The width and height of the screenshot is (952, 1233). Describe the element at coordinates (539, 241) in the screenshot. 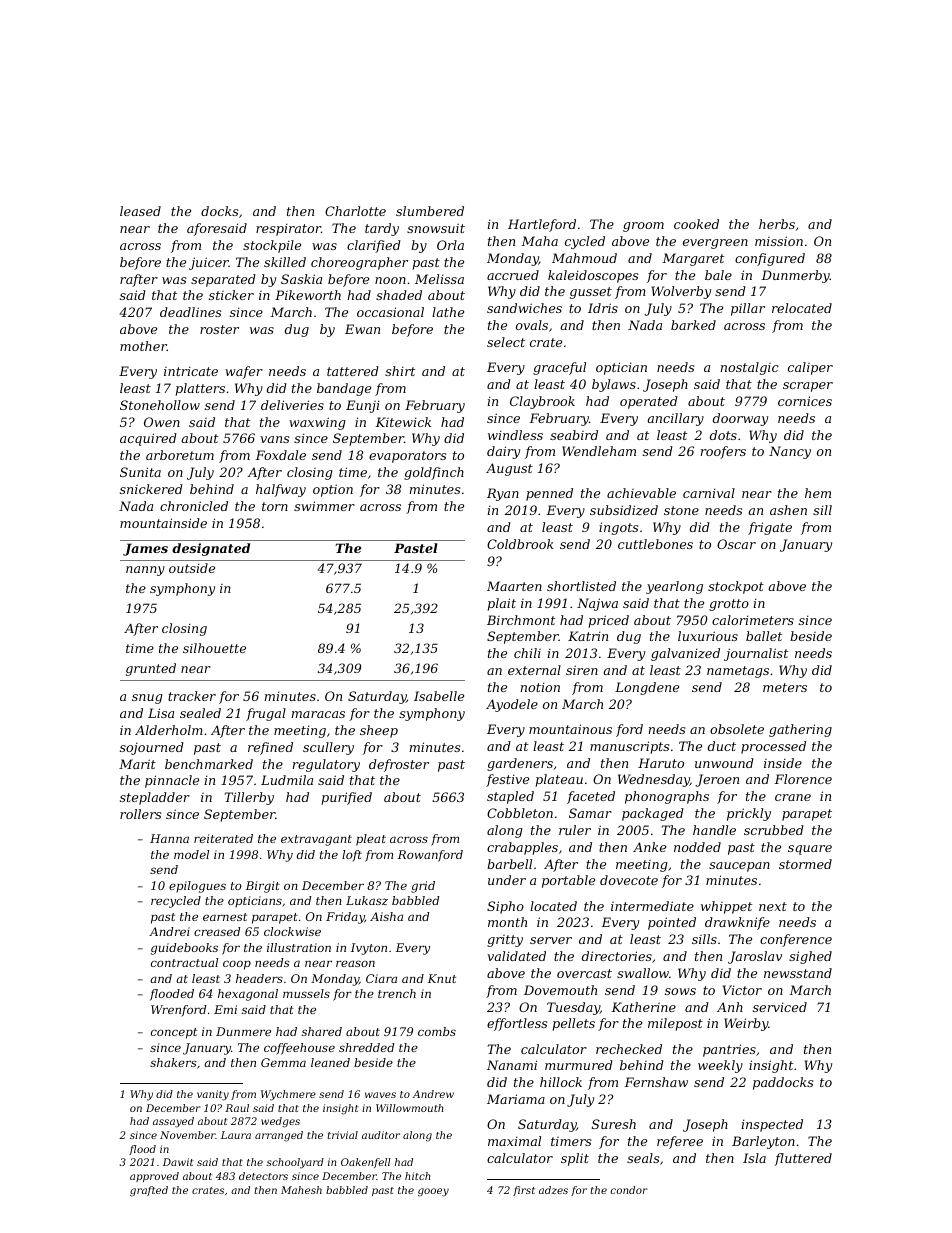

I see `Maha` at that location.
